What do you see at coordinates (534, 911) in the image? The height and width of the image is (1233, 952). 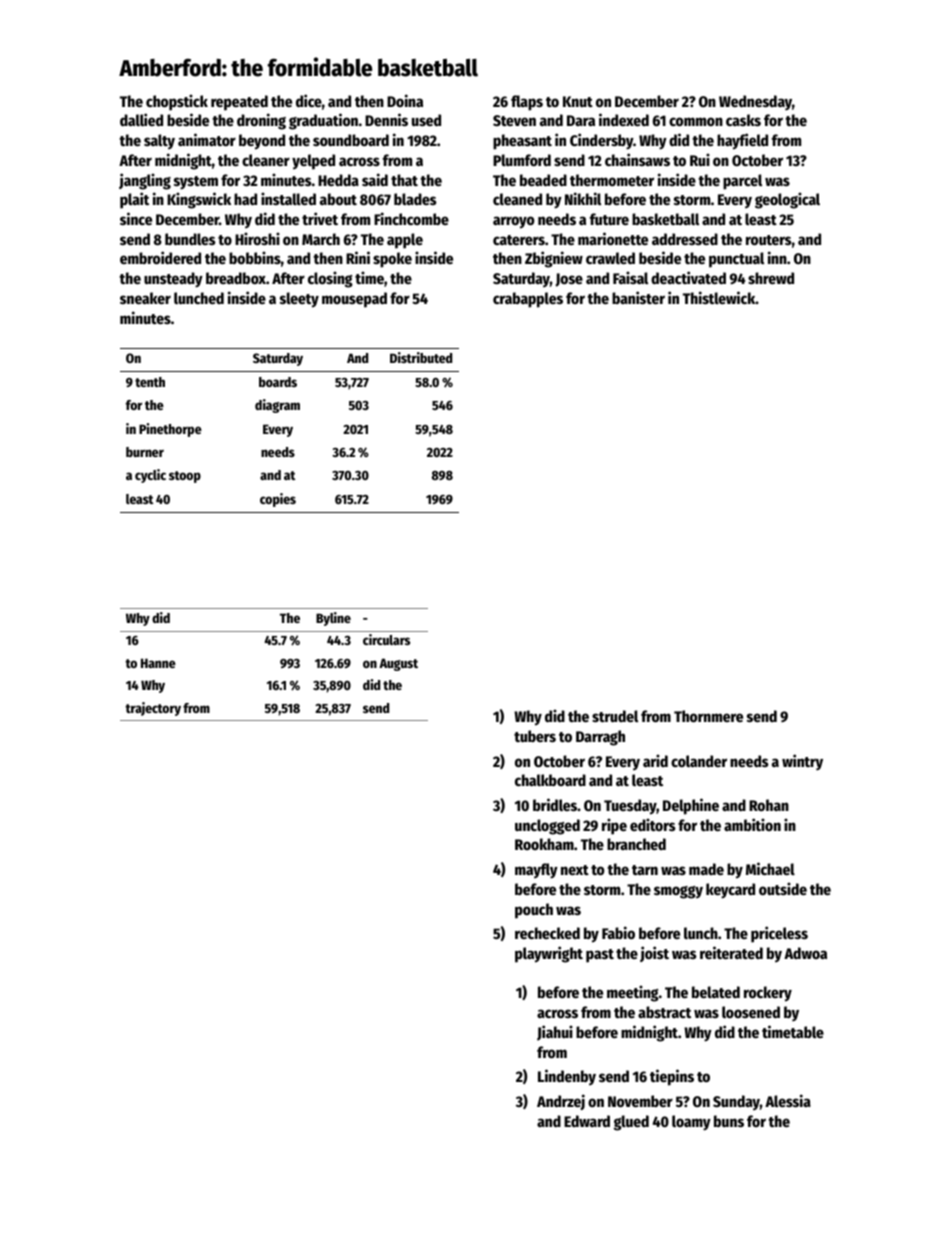 I see `pouch` at bounding box center [534, 911].
